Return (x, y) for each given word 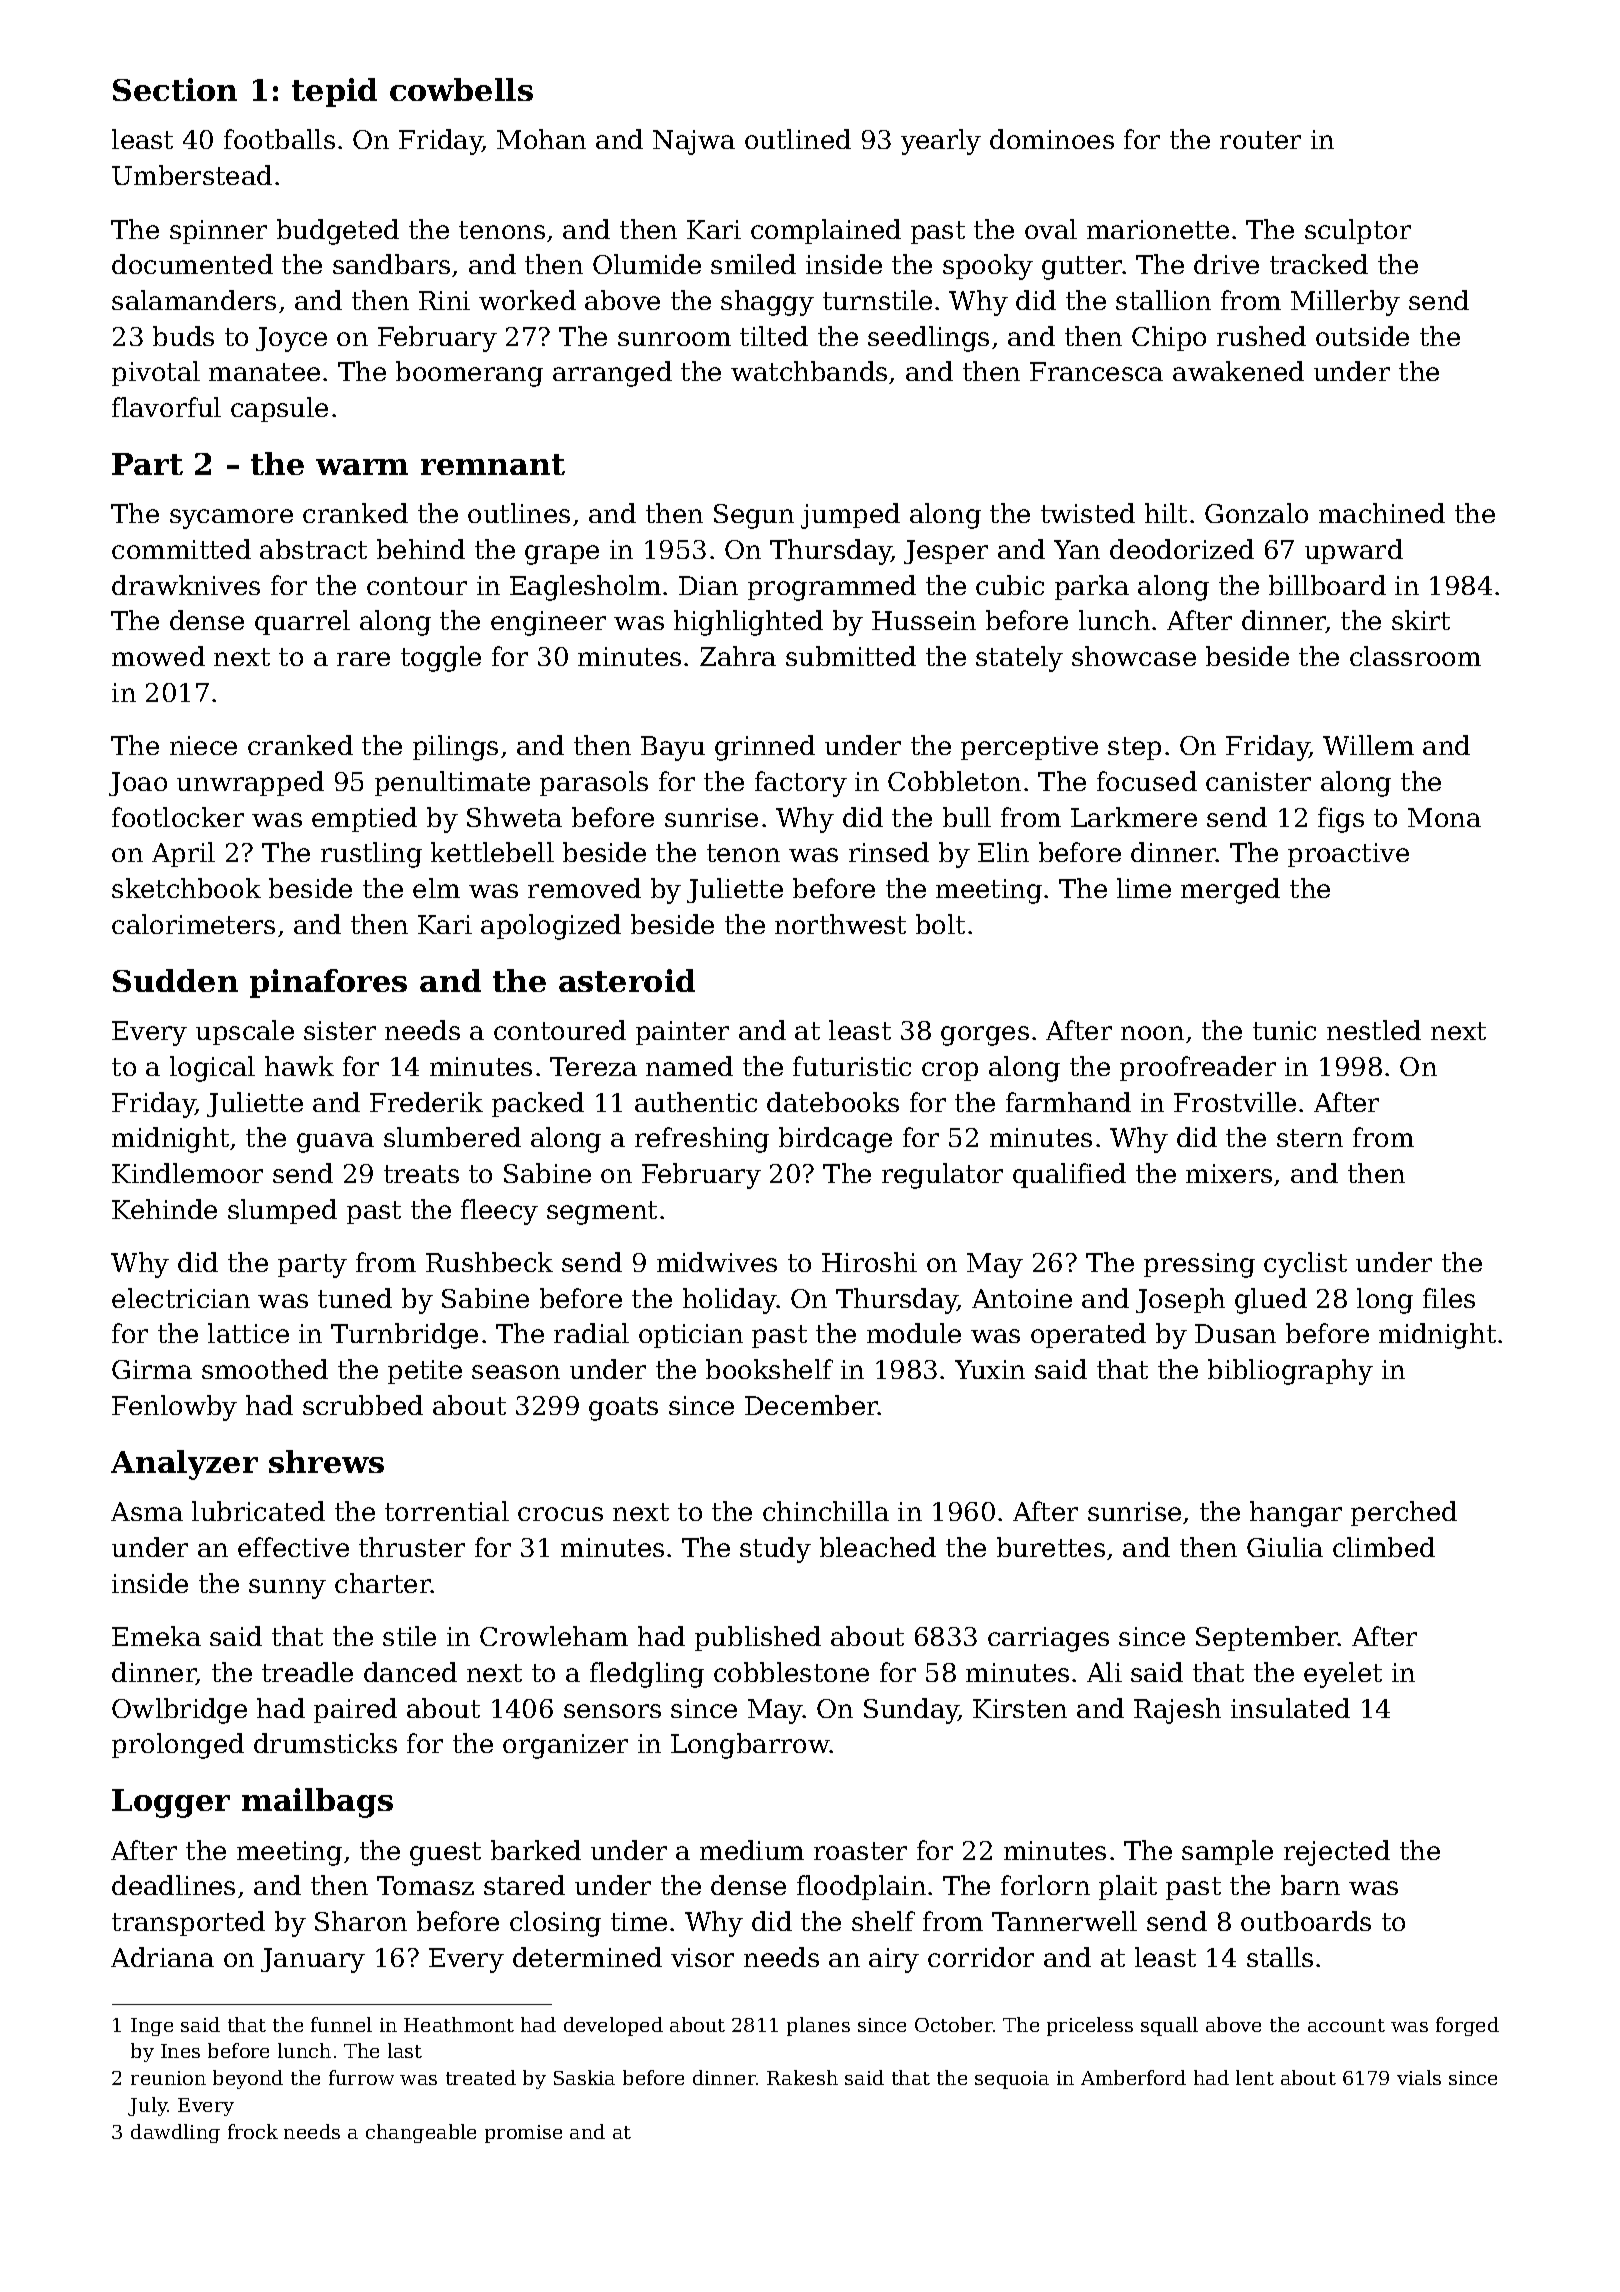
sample (1227, 1852)
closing (555, 1924)
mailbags (317, 1803)
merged (1230, 891)
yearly (941, 142)
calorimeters (193, 924)
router (1260, 140)
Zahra (738, 656)
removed (584, 888)
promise (523, 2134)
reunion (168, 2078)
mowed (158, 656)
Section (175, 89)
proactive (1348, 855)
